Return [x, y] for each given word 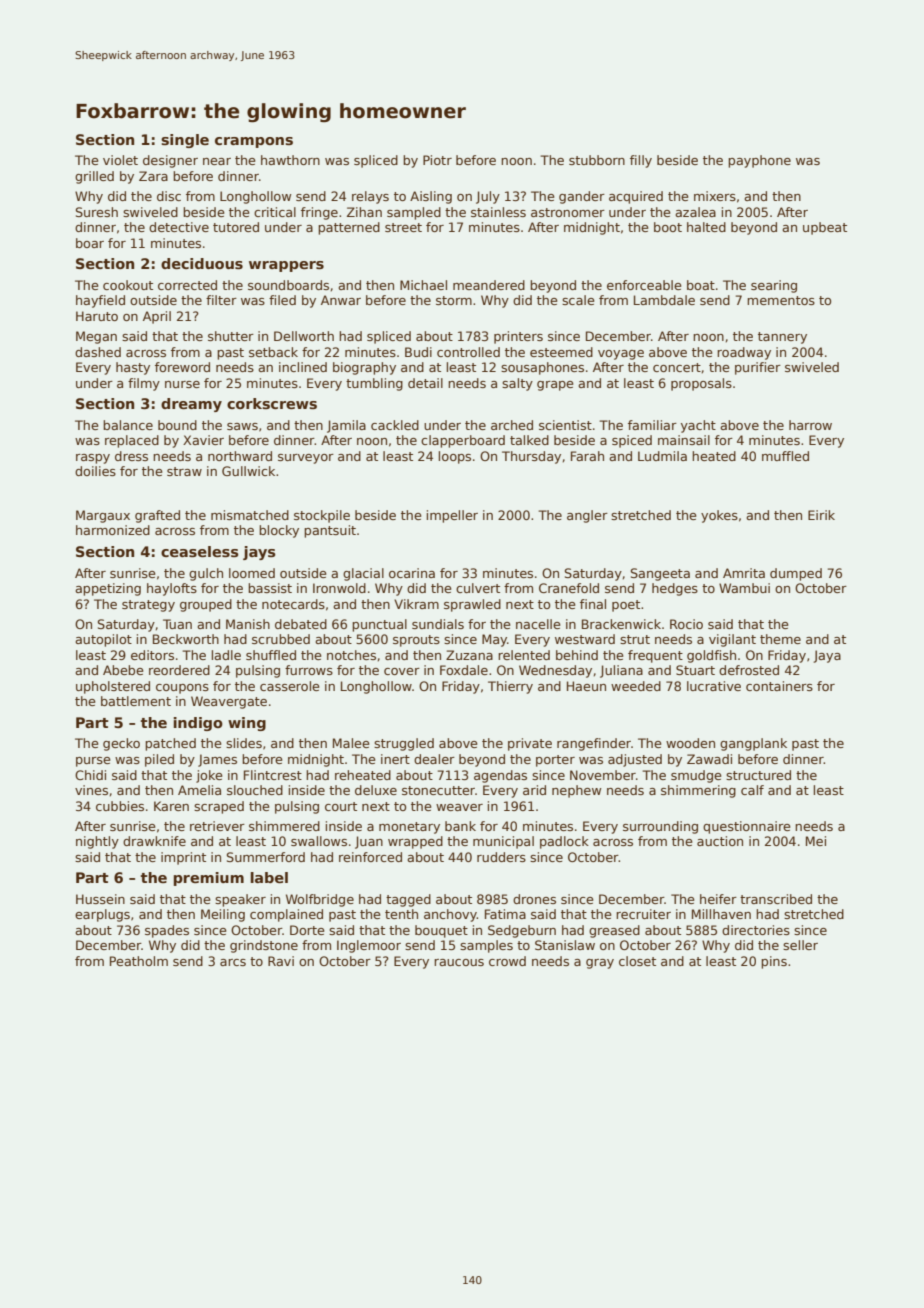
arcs [233, 962]
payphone [759, 161]
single [185, 141]
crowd [507, 961]
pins [774, 962]
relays [370, 197]
